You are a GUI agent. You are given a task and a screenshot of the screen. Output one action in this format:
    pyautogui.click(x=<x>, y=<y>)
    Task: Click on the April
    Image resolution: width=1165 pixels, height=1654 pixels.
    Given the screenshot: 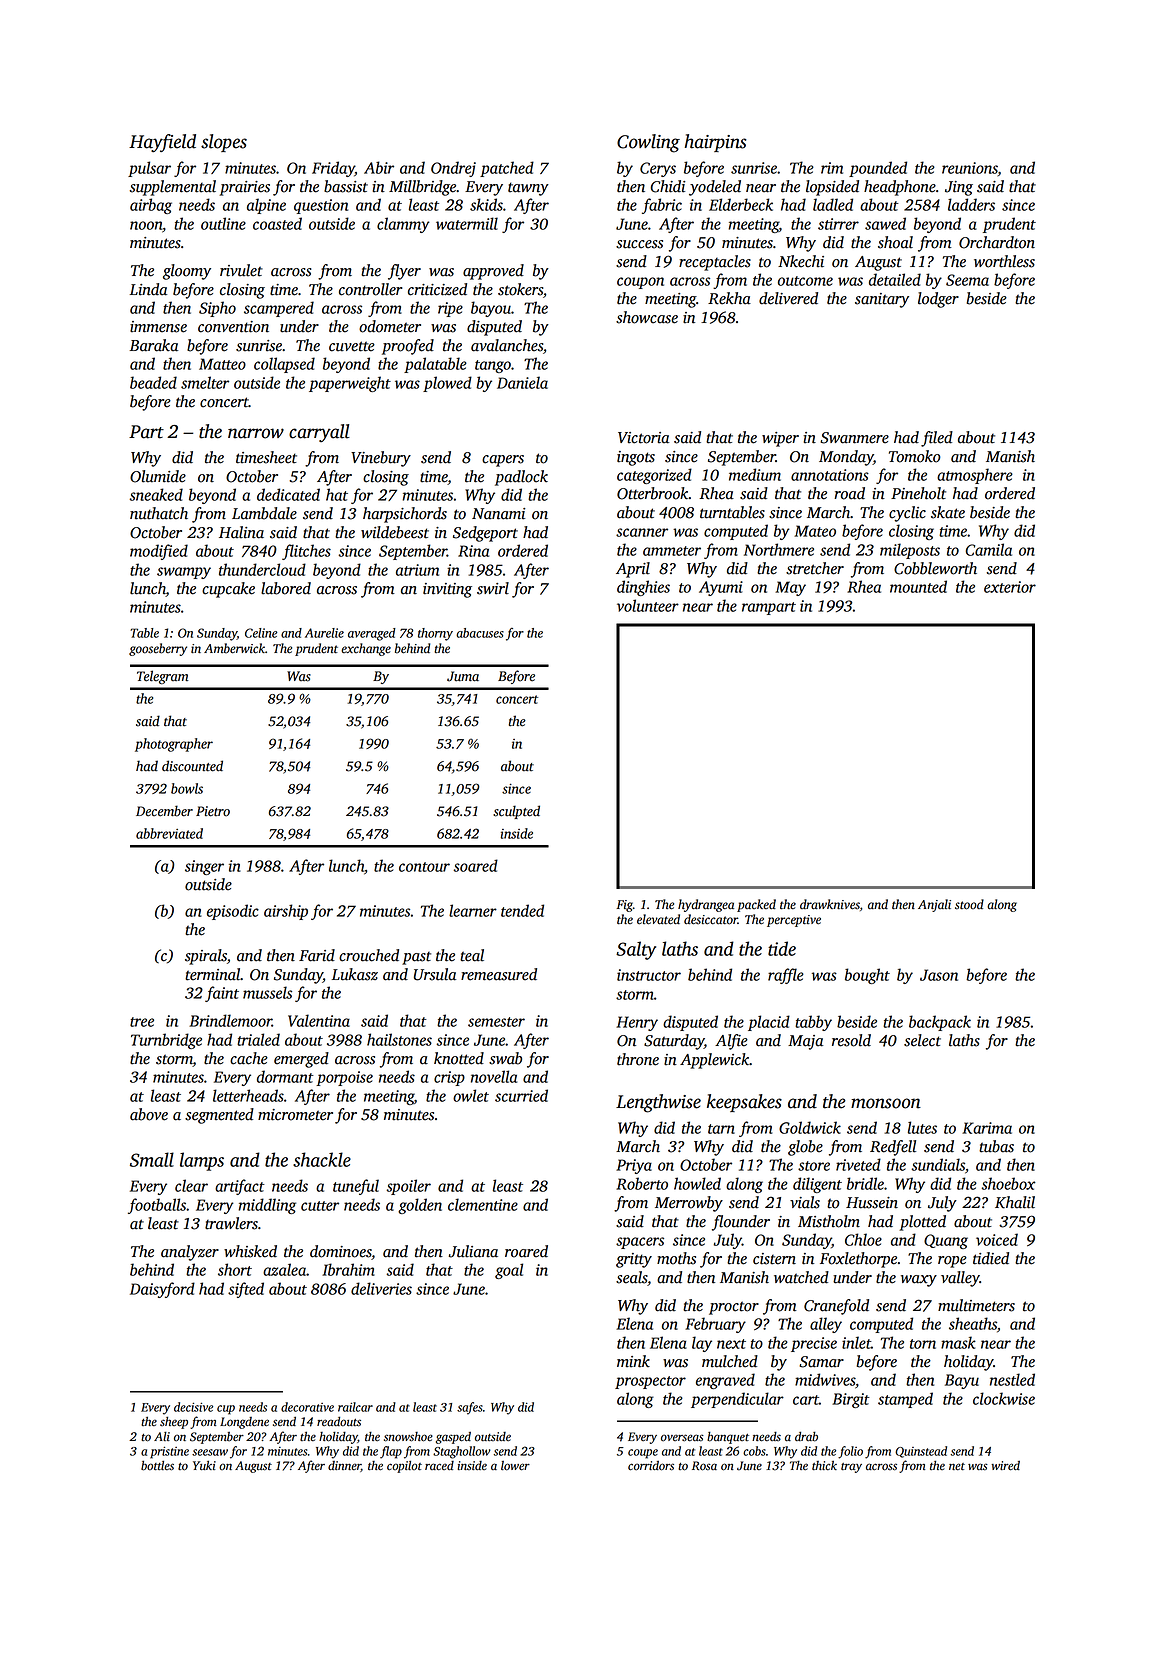 What is the action you would take?
    pyautogui.click(x=633, y=570)
